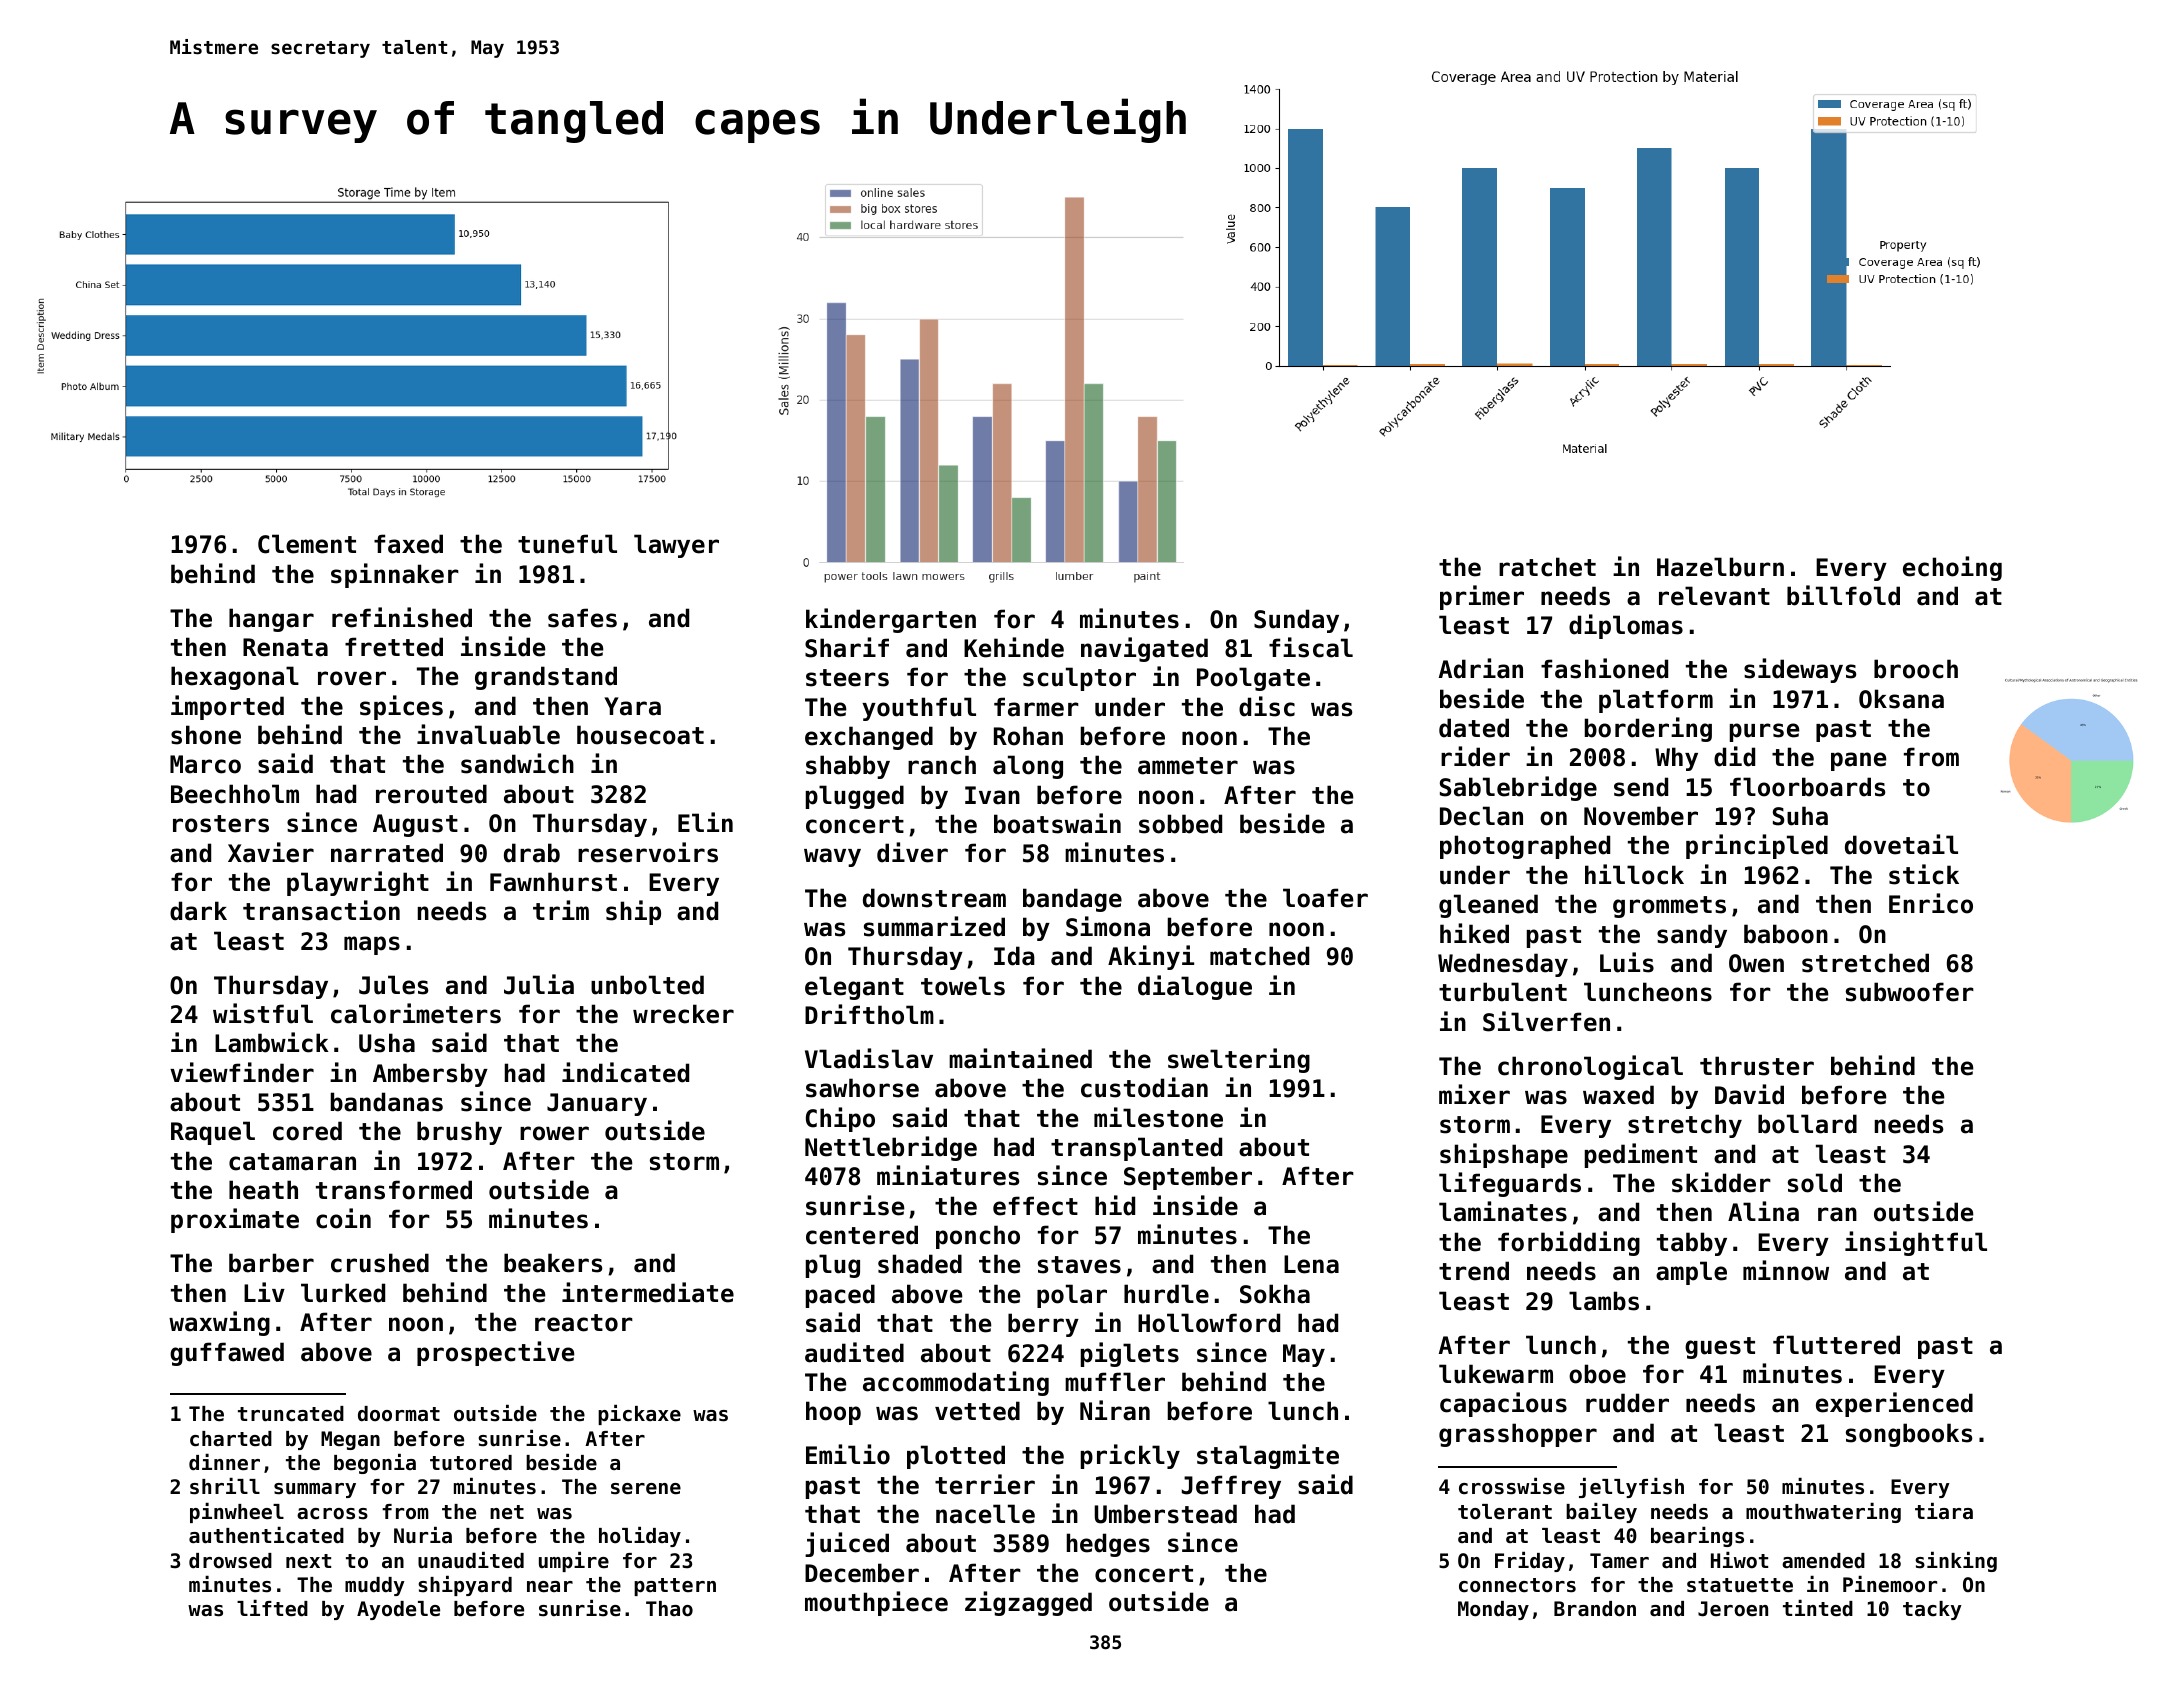 This document has height=1683, width=2178. I want to click on piglets, so click(1130, 1354).
